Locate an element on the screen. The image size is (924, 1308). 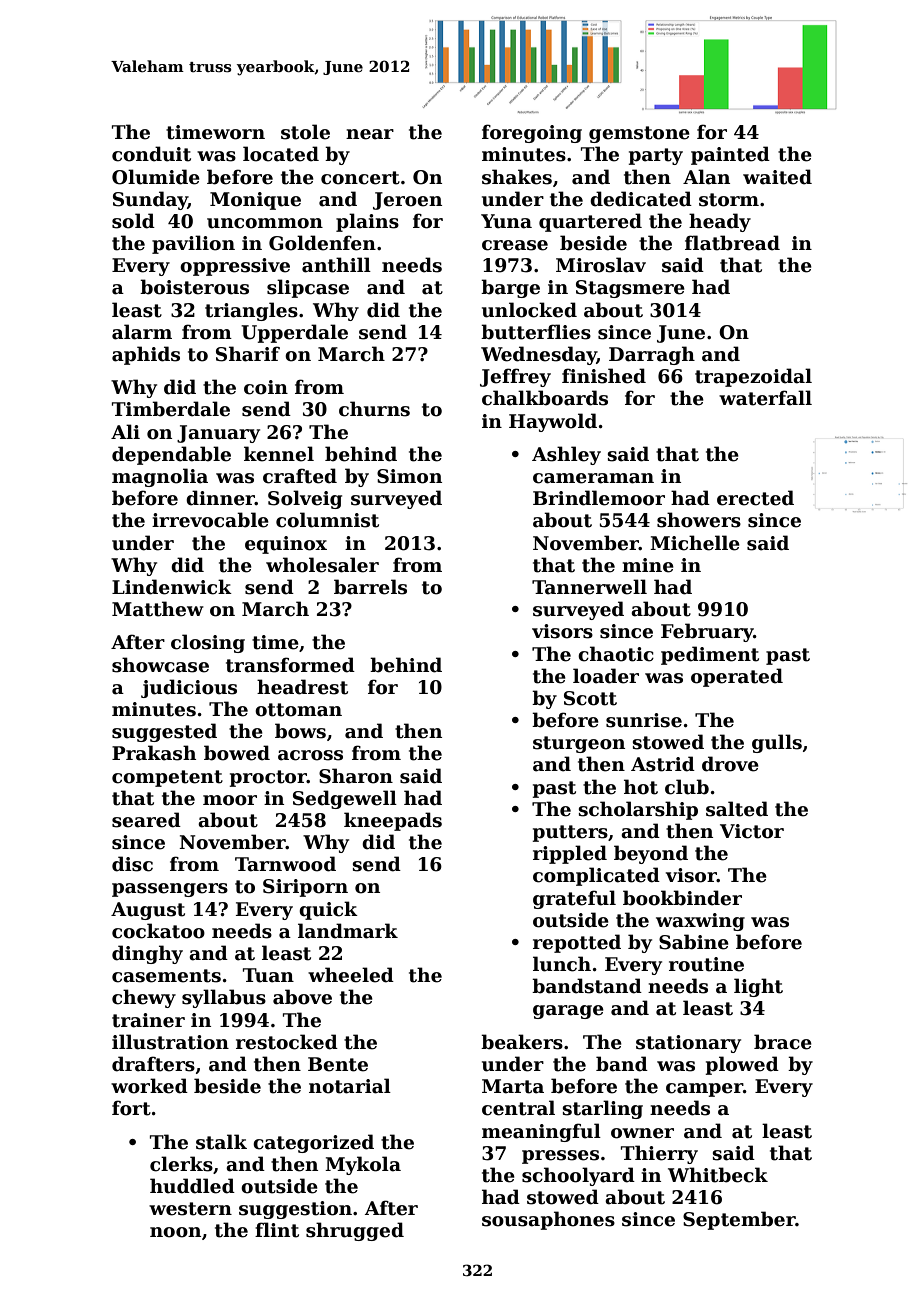
painted is located at coordinates (730, 155).
